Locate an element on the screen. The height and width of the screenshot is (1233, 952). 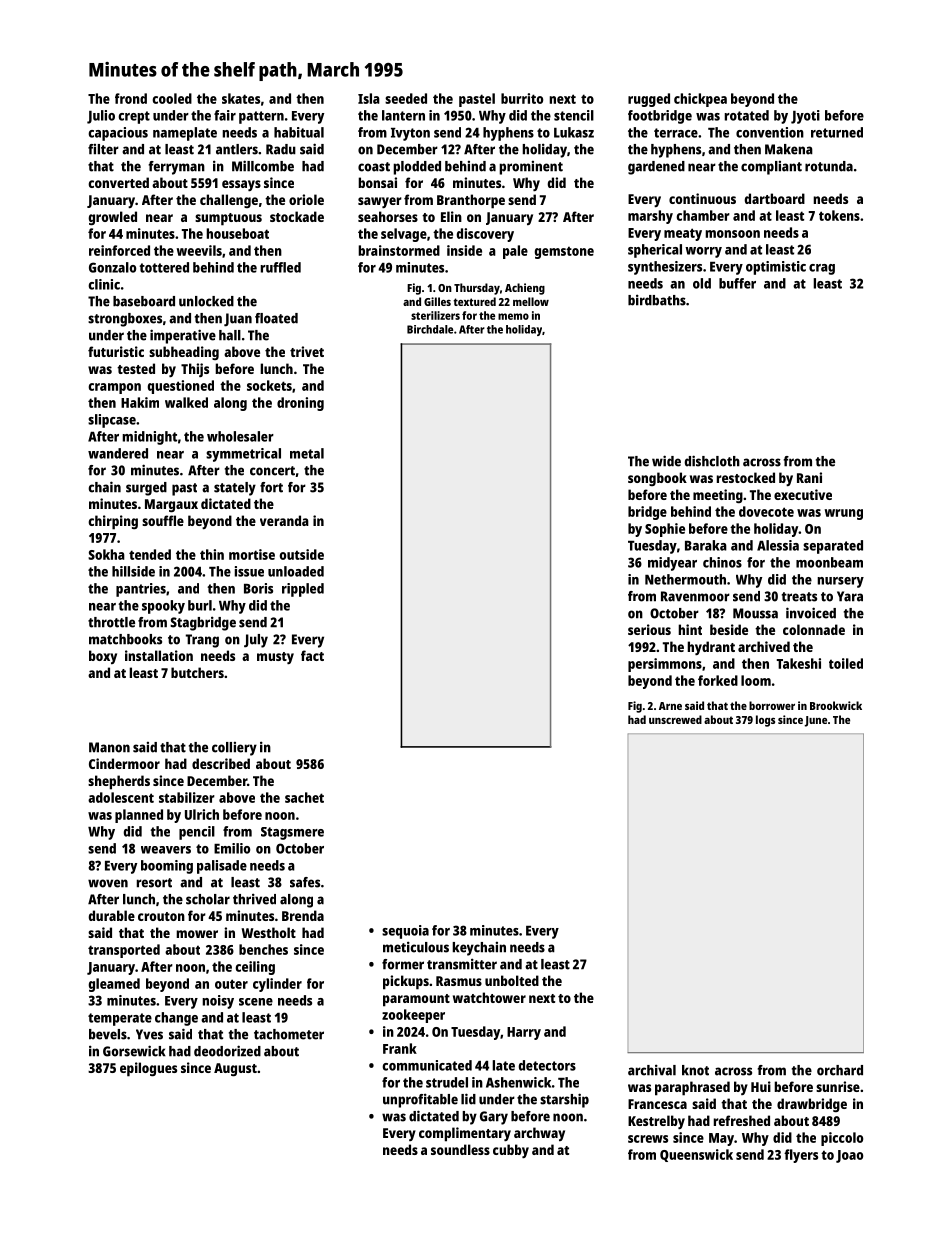
colliery is located at coordinates (234, 749).
